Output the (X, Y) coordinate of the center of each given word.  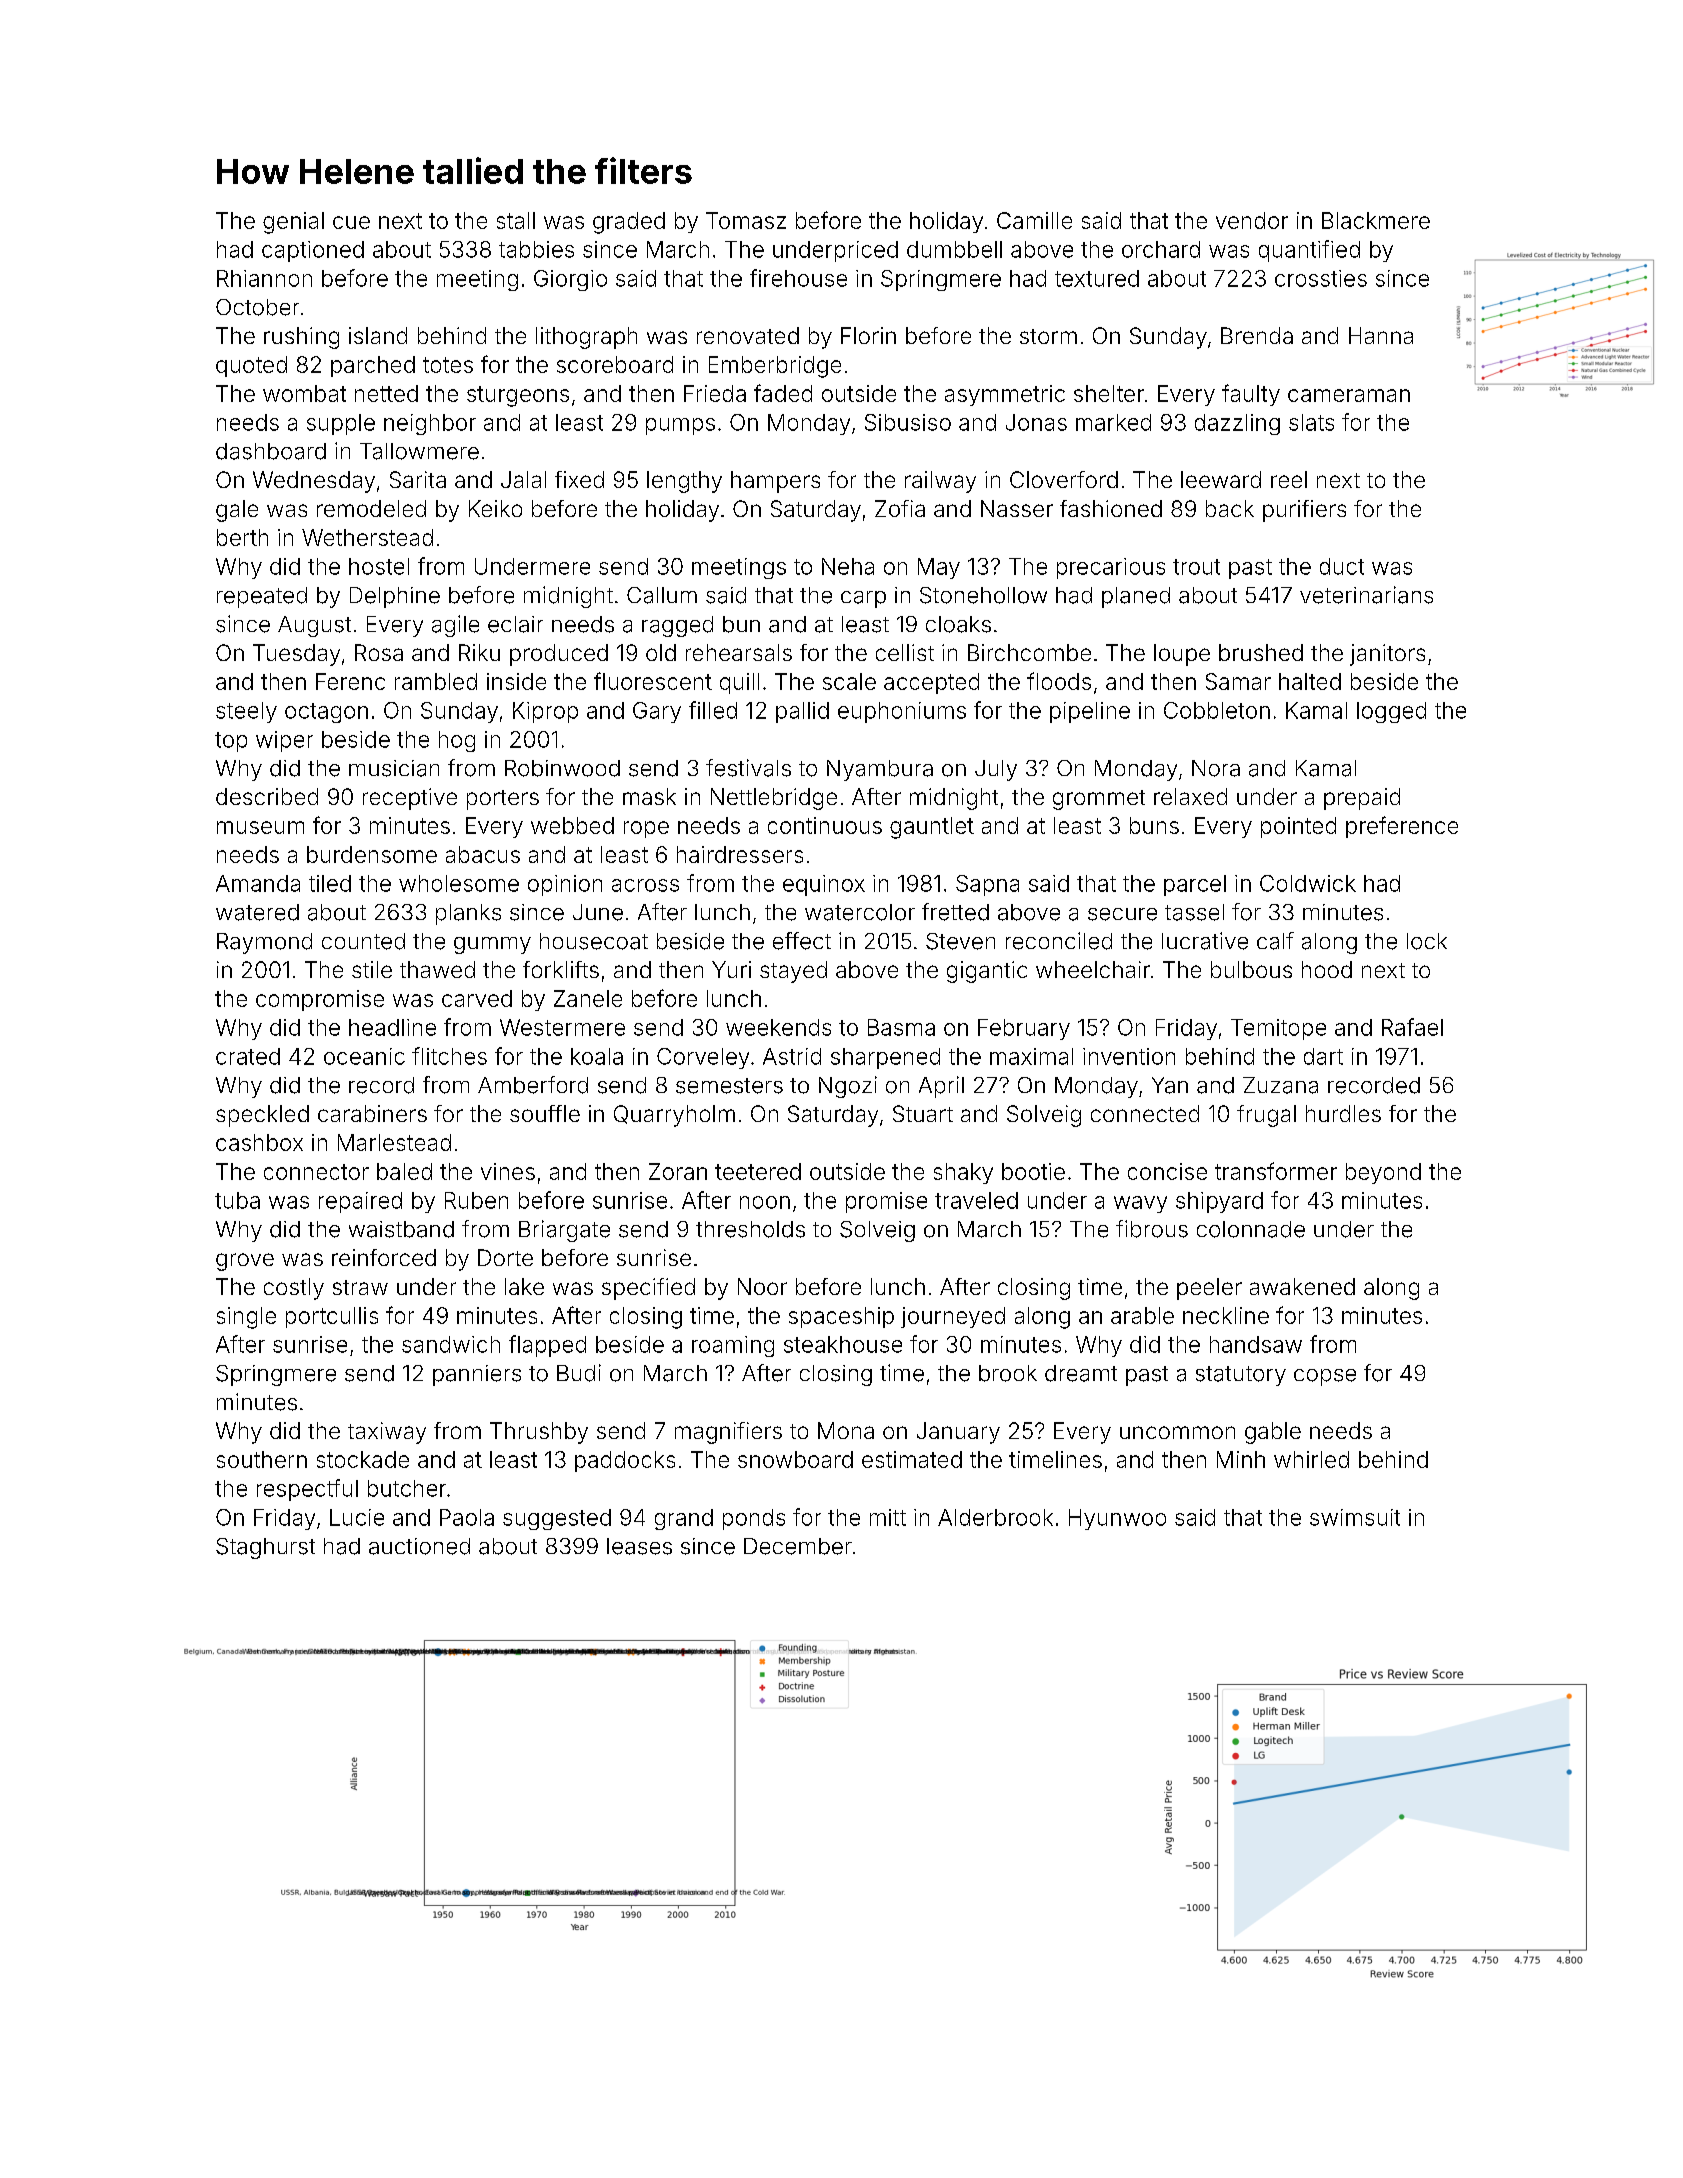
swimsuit (1355, 1517)
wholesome (459, 883)
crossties (1321, 278)
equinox (824, 885)
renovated (748, 335)
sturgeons (518, 396)
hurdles (1343, 1113)
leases (639, 1546)
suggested (557, 1519)
